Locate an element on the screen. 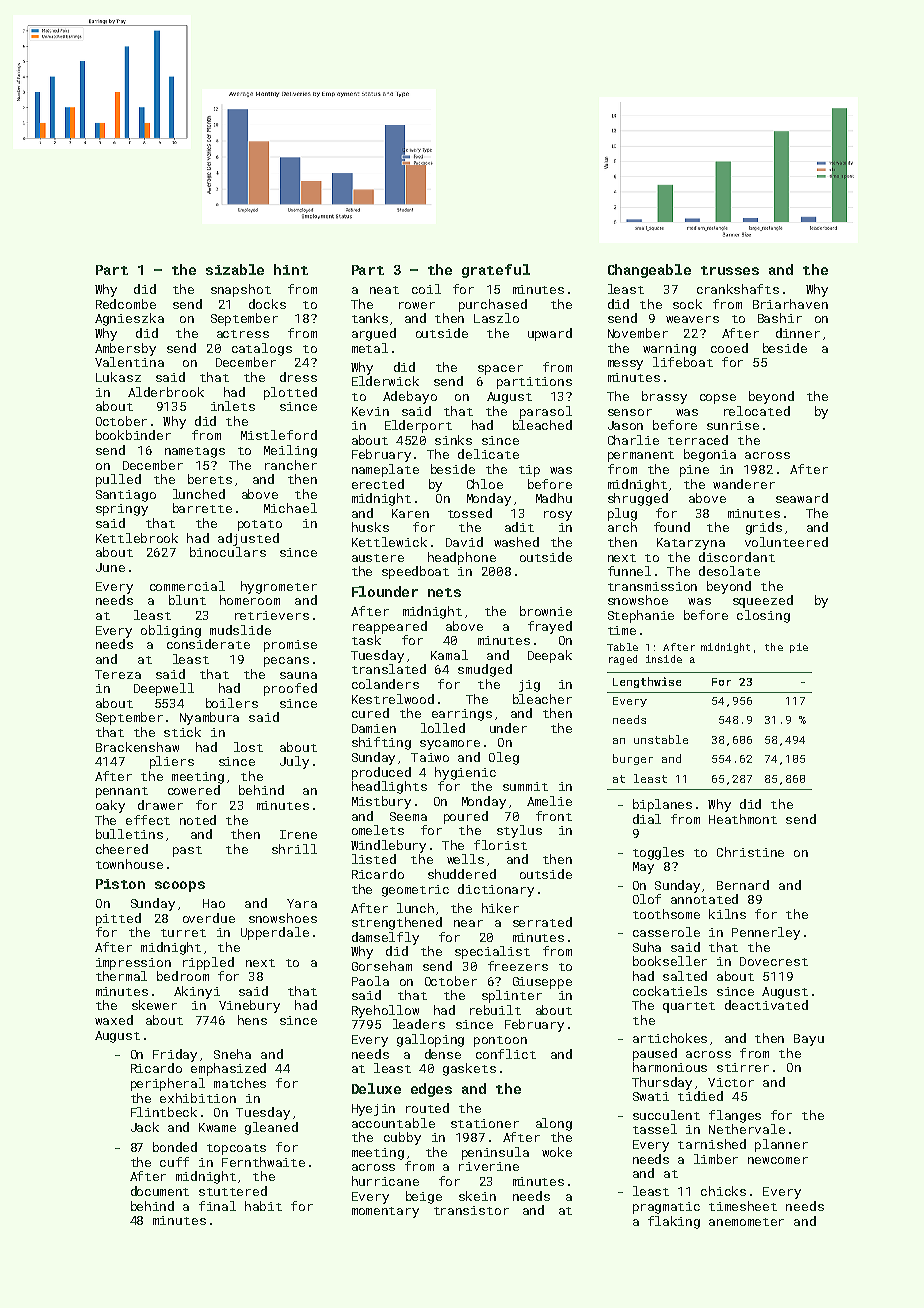 Image resolution: width=924 pixels, height=1308 pixels. smudged is located at coordinates (485, 670).
